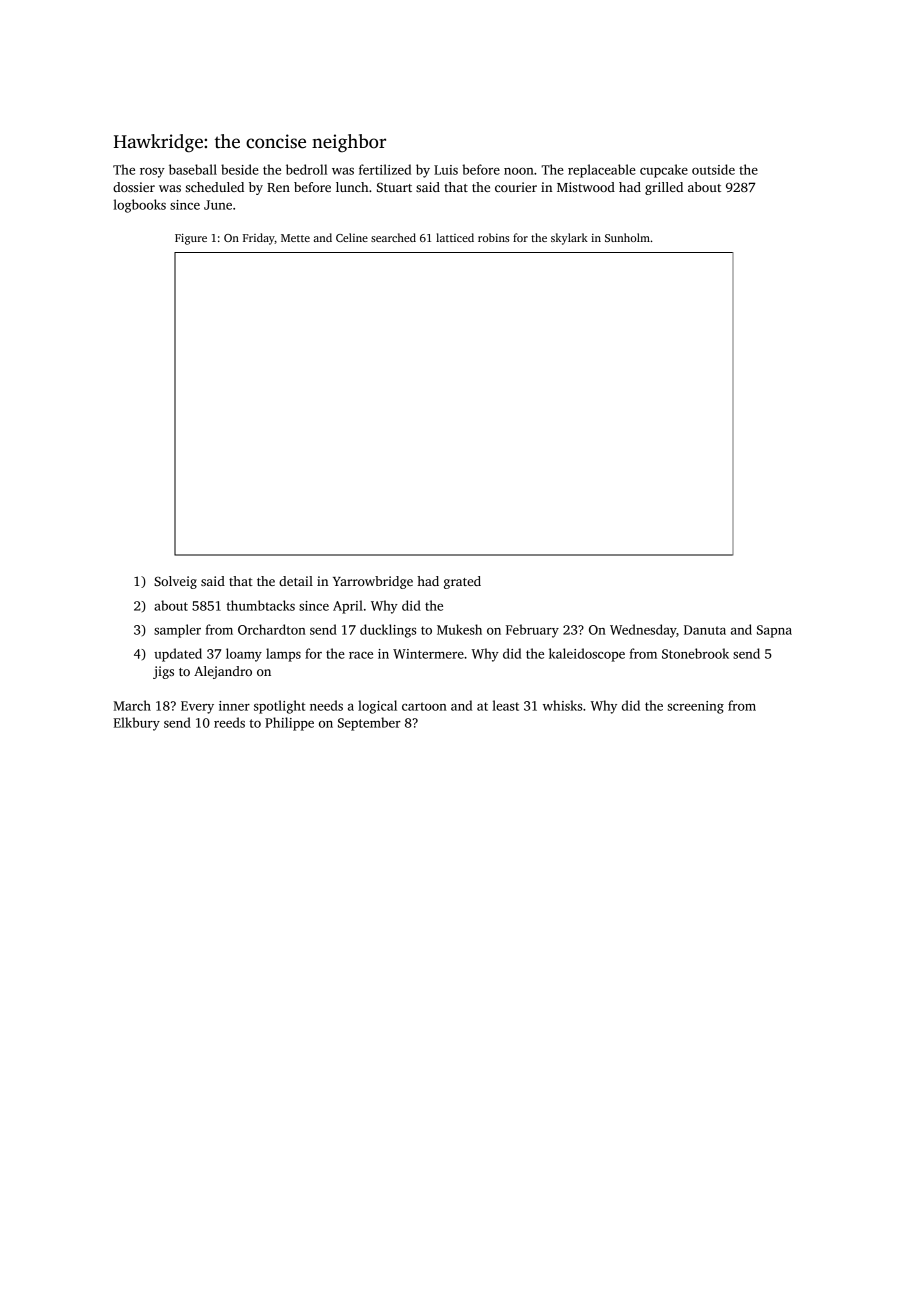 The height and width of the image is (1316, 908). Describe the element at coordinates (493, 237) in the image. I see `robins` at that location.
